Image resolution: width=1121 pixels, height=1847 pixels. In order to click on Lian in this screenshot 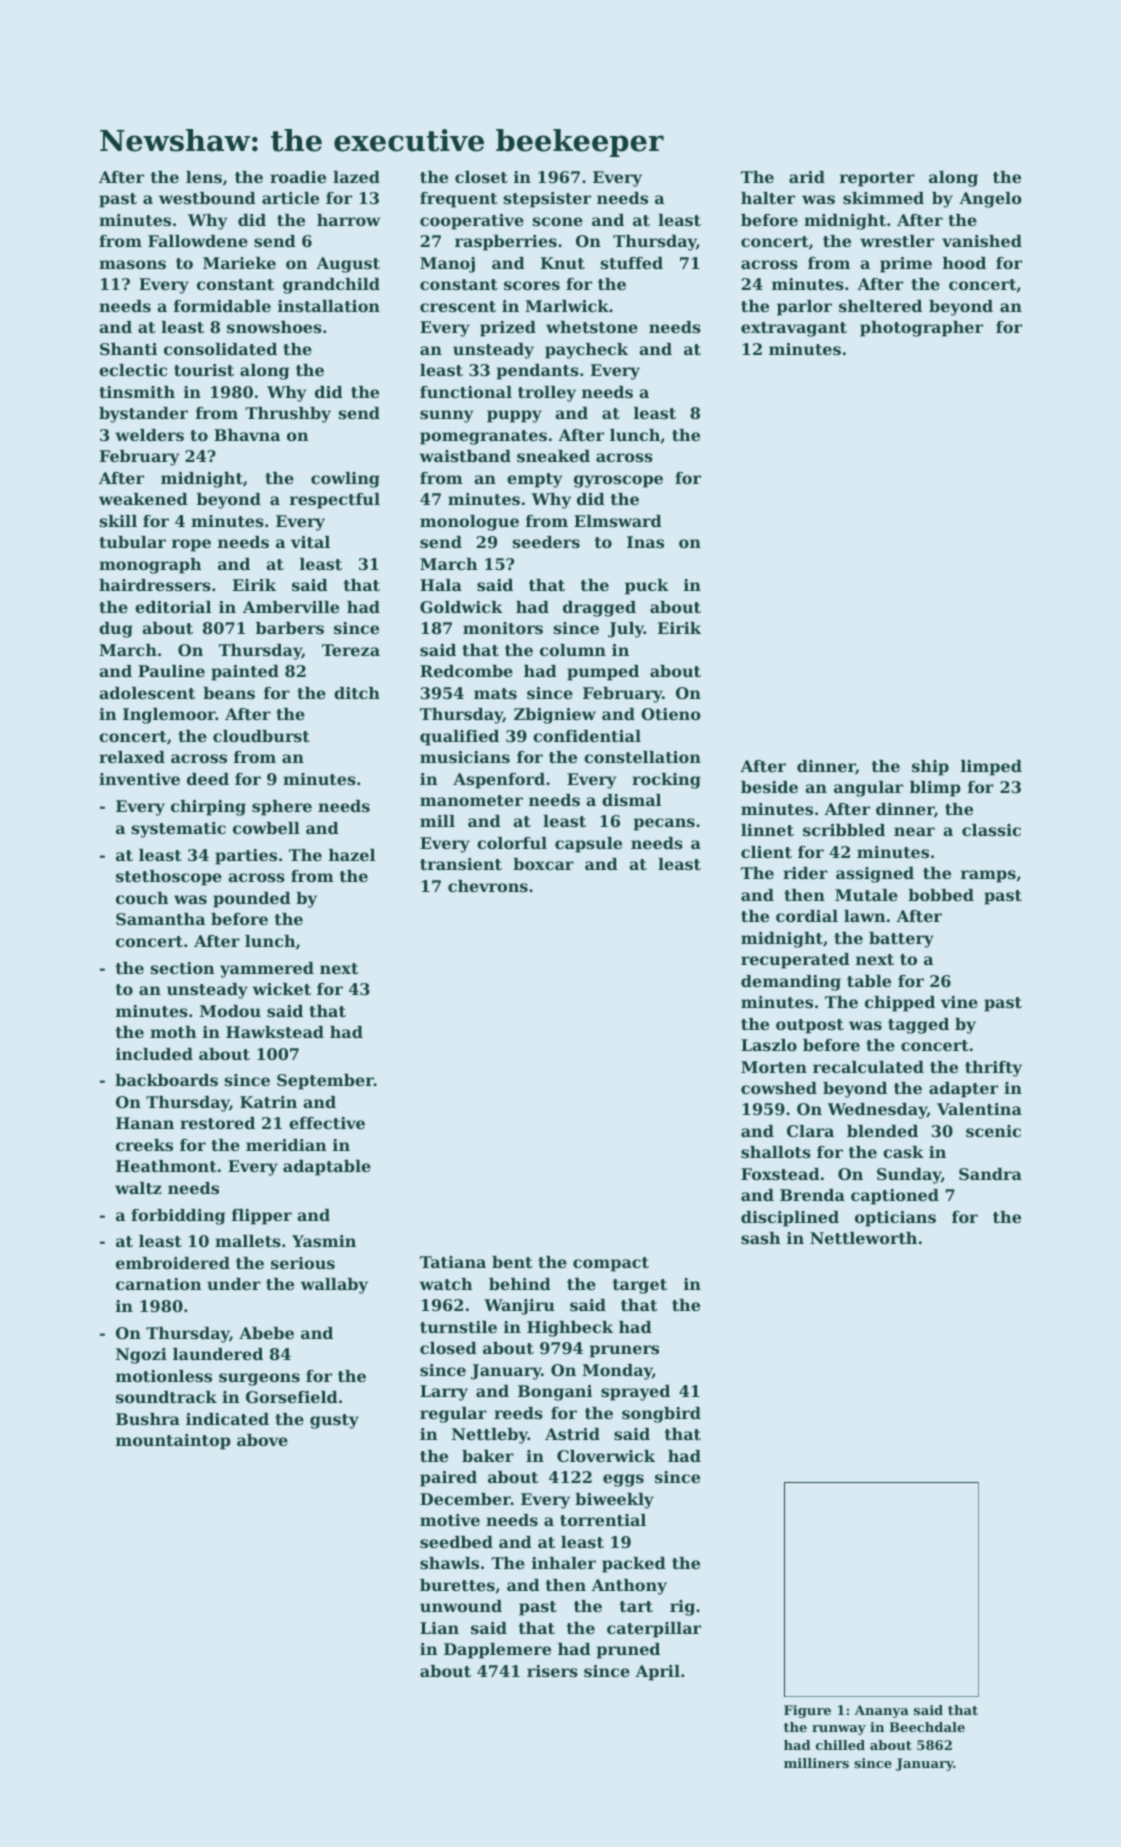, I will do `click(439, 1628)`.
